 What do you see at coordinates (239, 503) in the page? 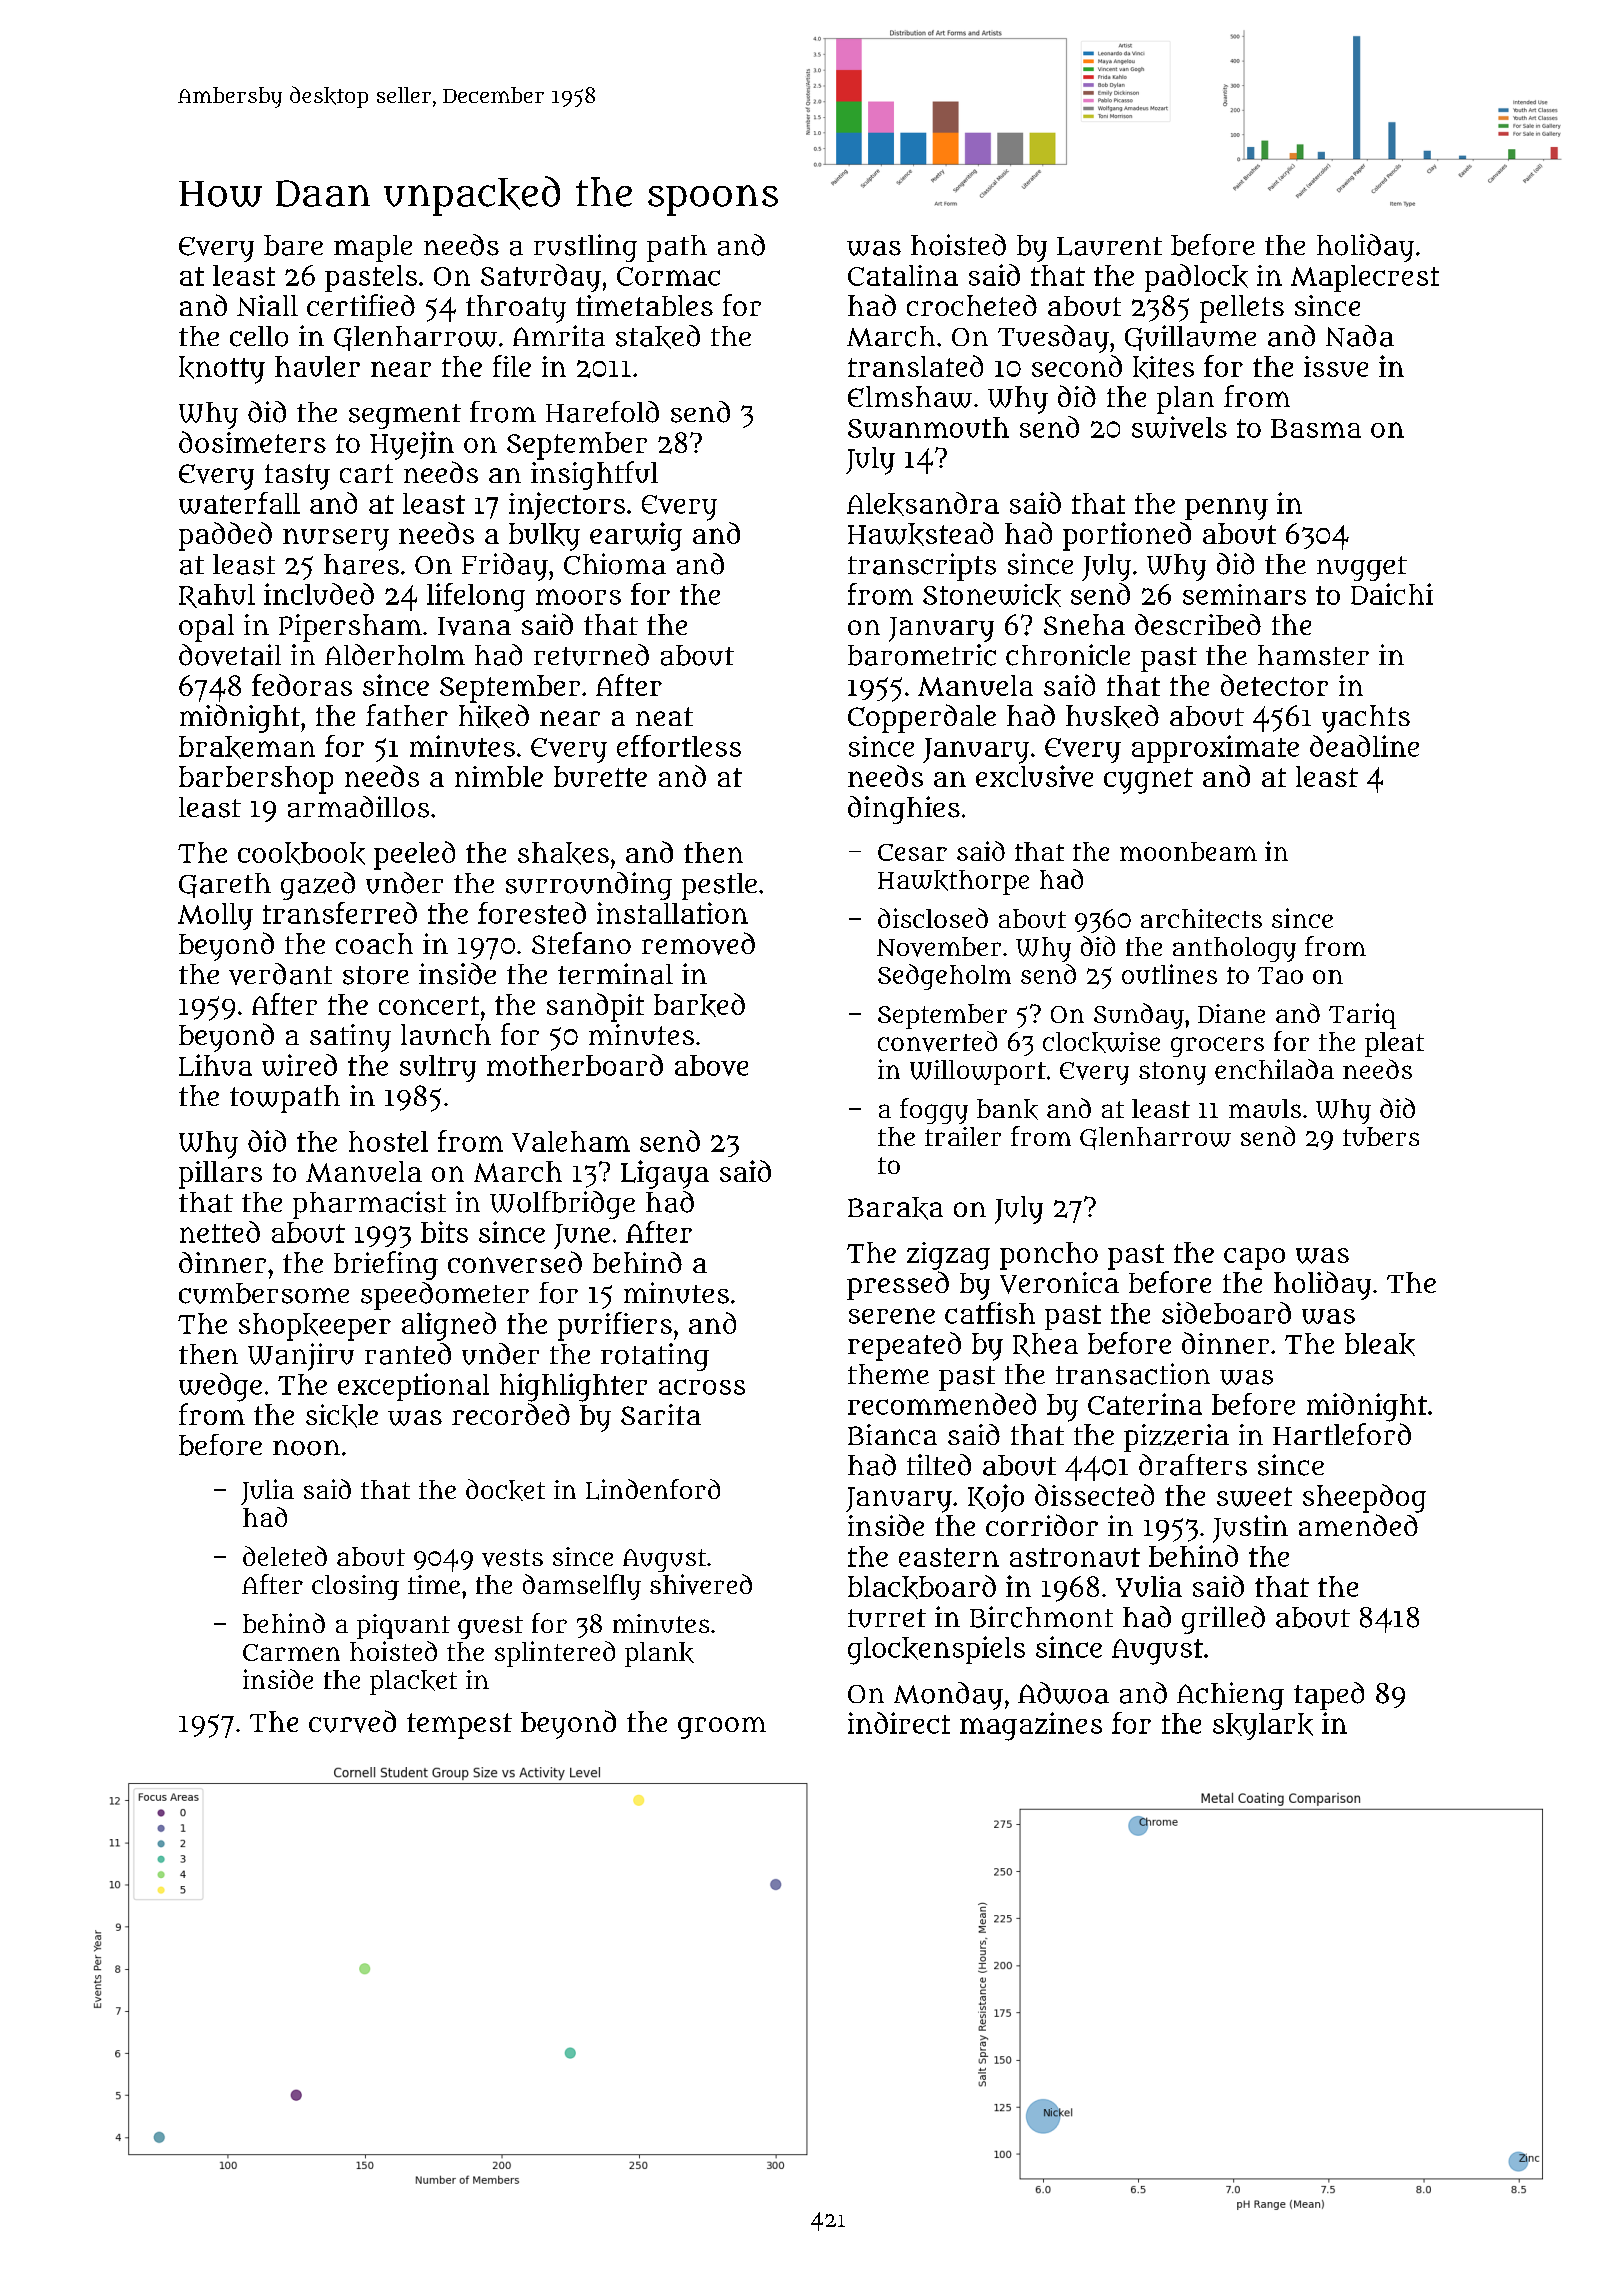
I see `waterfall` at bounding box center [239, 503].
